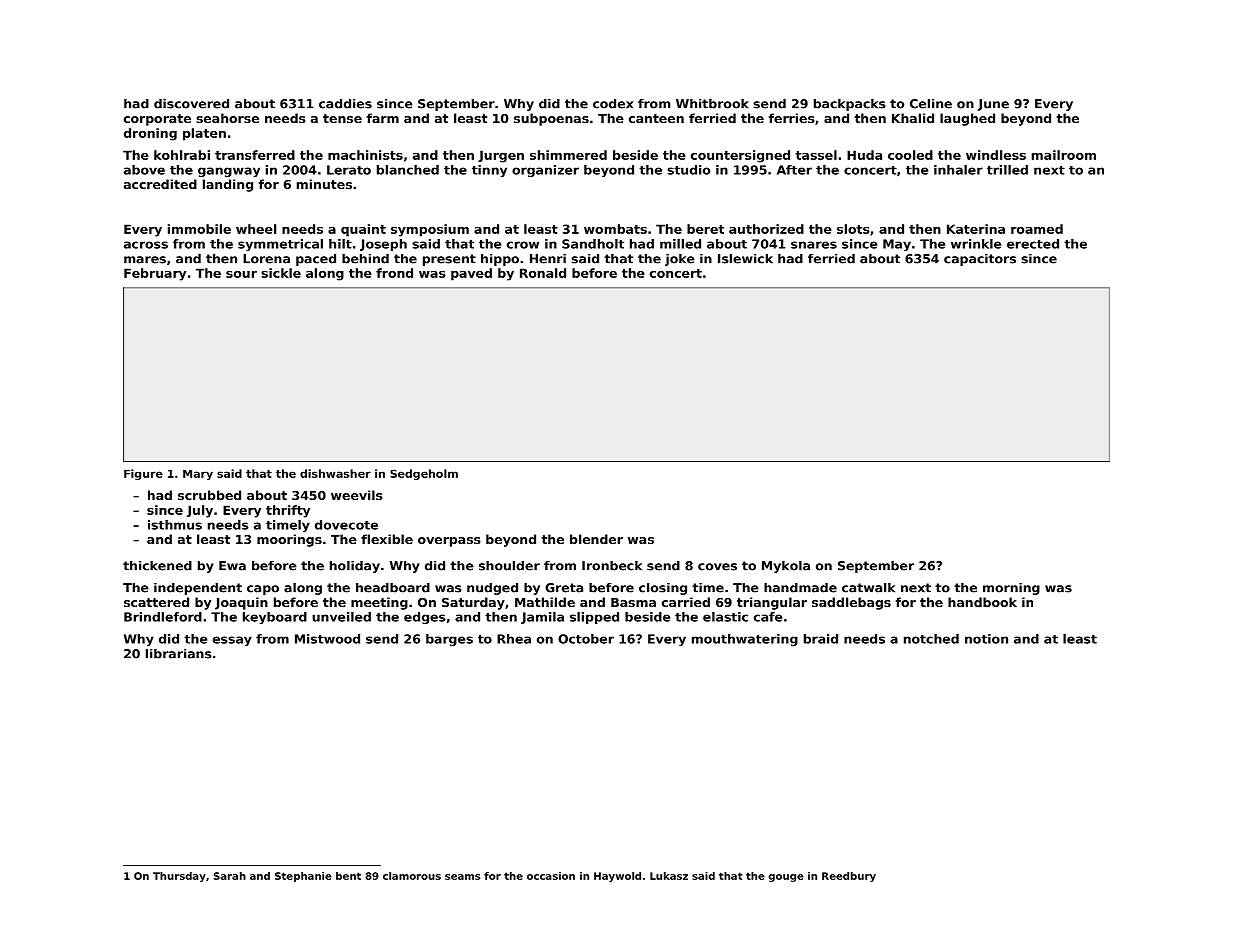 The width and height of the screenshot is (1233, 952). I want to click on accredited, so click(160, 184).
